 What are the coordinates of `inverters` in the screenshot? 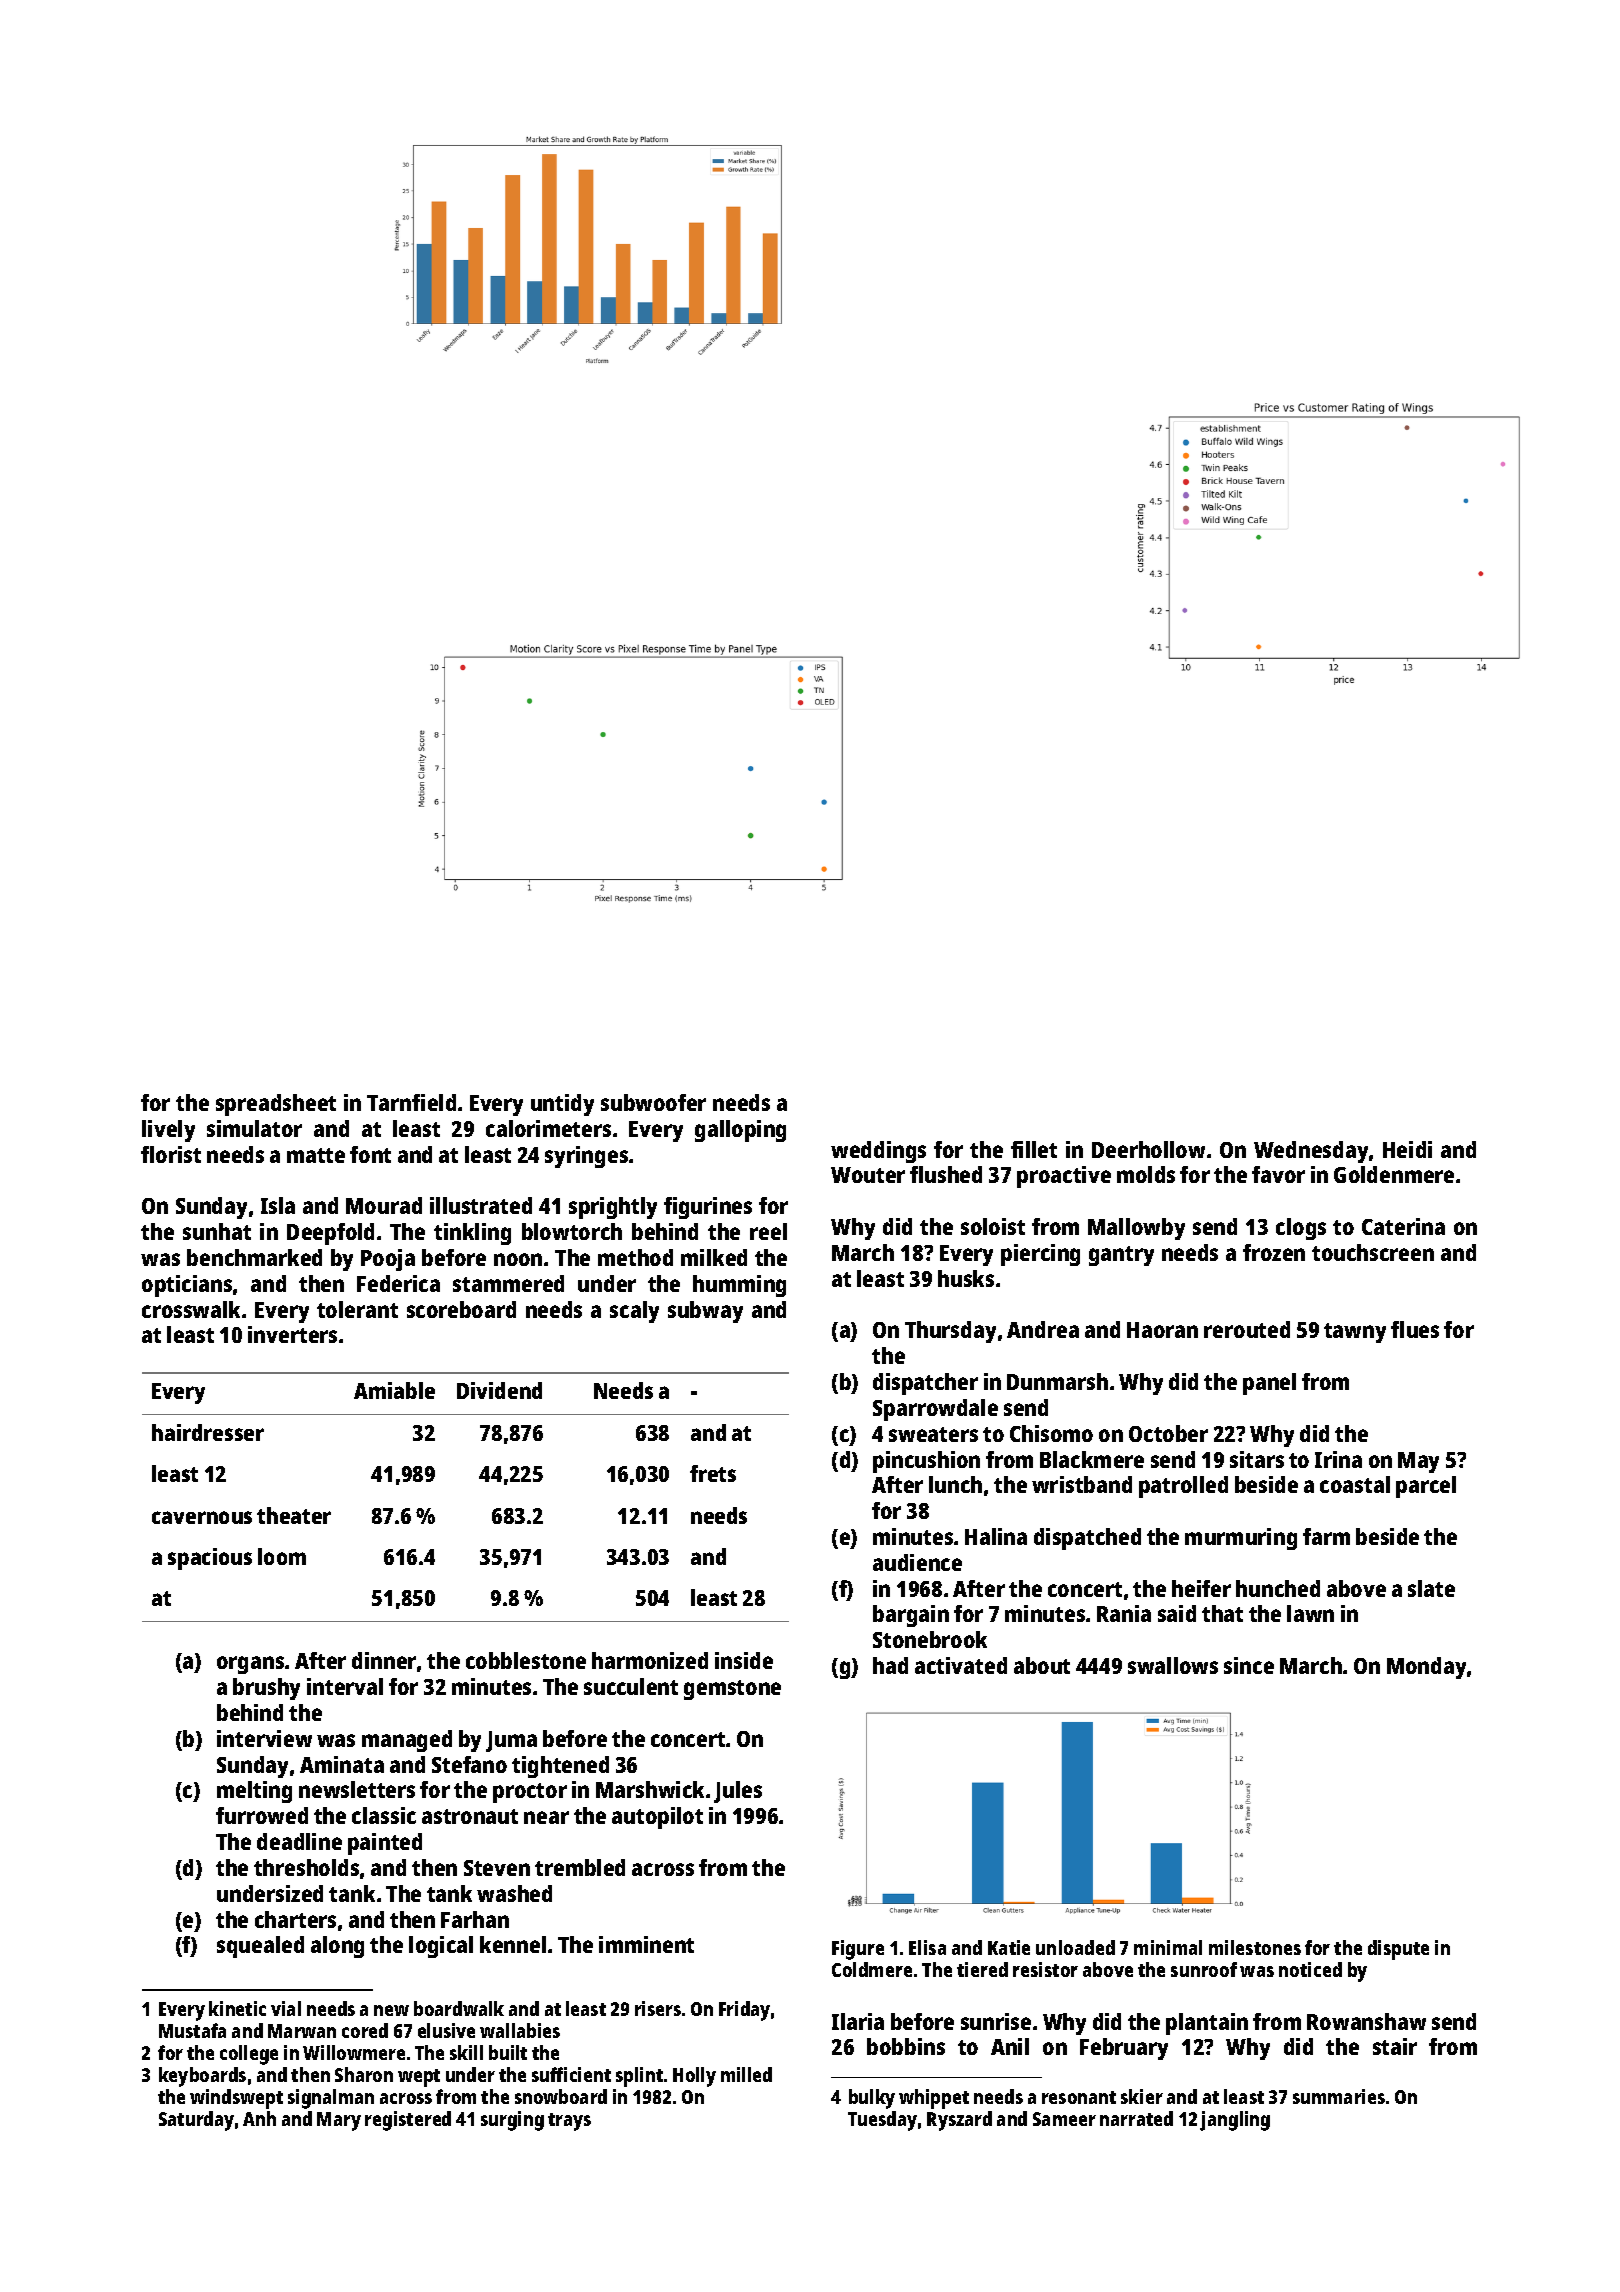 It's located at (292, 1334).
